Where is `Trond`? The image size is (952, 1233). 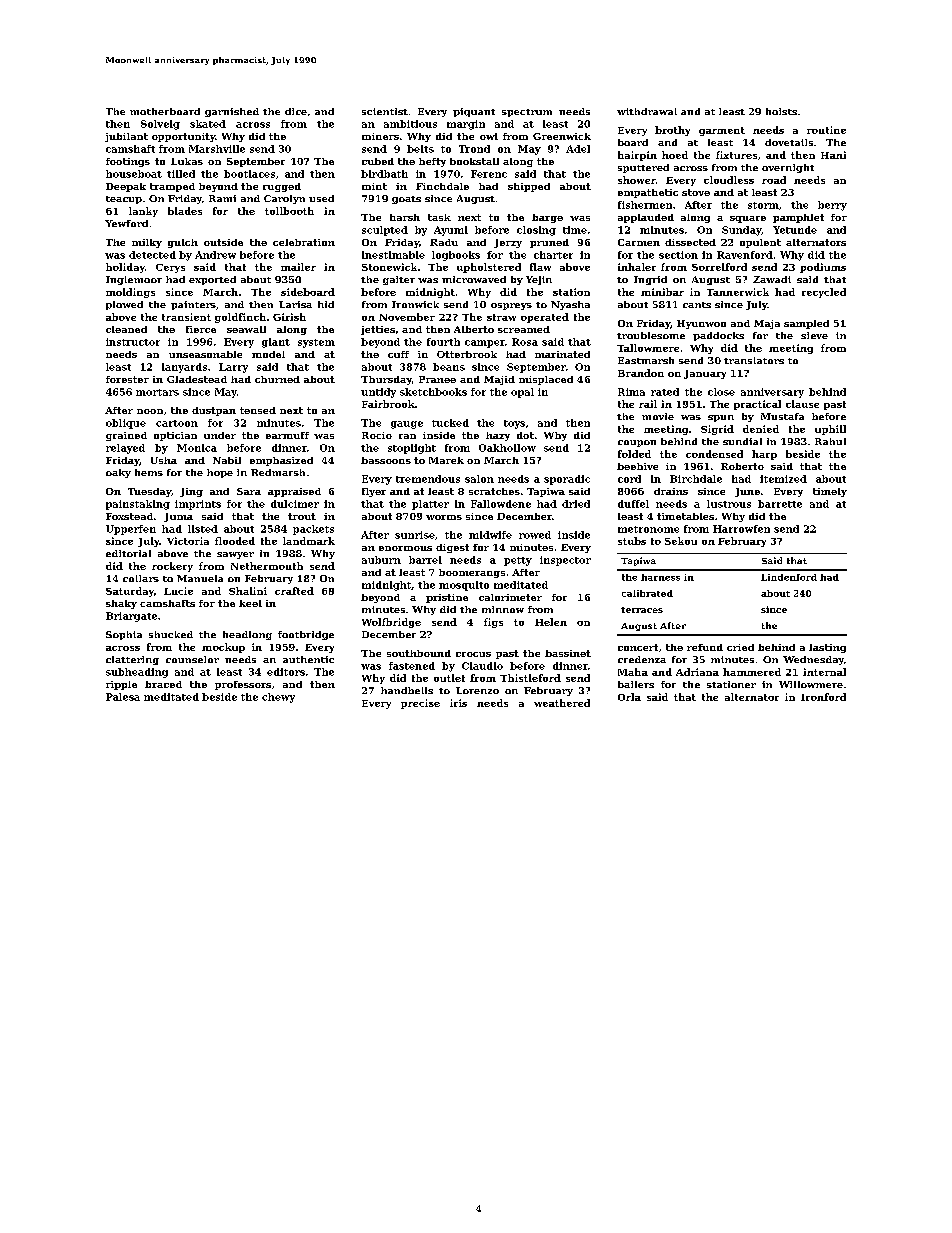
Trond is located at coordinates (474, 149).
